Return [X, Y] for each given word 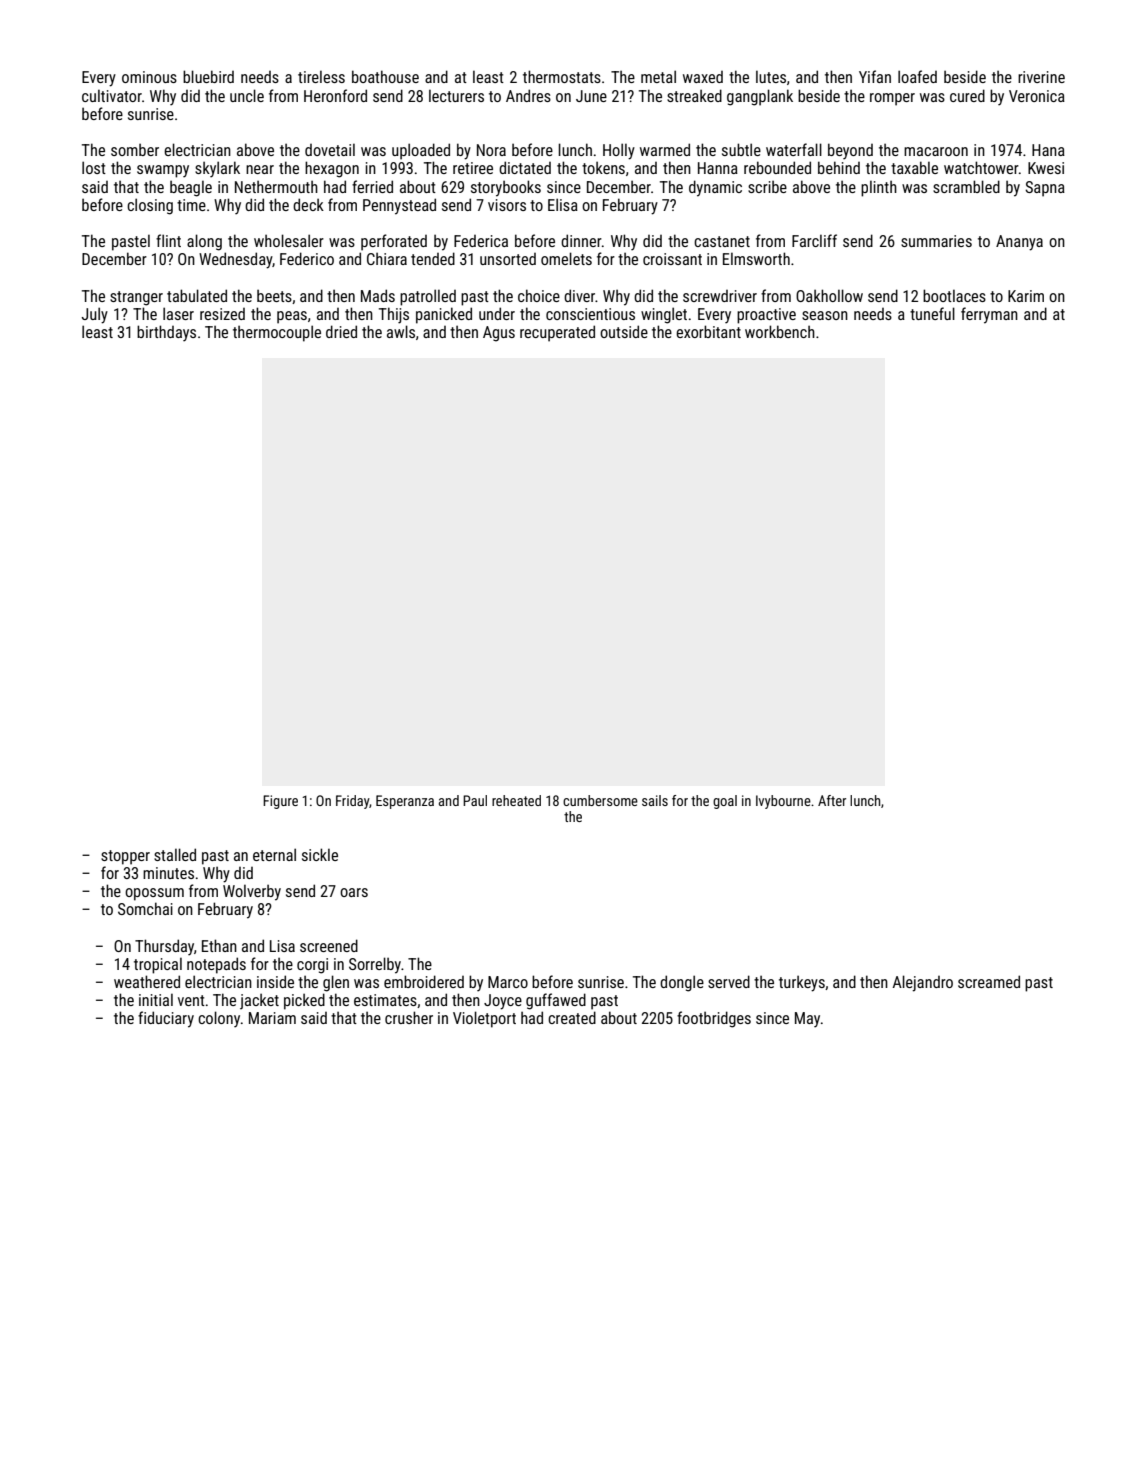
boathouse [385, 76]
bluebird [208, 76]
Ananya [1019, 243]
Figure [280, 802]
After [832, 800]
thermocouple [277, 333]
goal [725, 802]
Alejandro [922, 983]
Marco [508, 982]
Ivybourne [783, 802]
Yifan [875, 76]
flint [168, 240]
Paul [475, 800]
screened [329, 945]
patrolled [428, 297]
